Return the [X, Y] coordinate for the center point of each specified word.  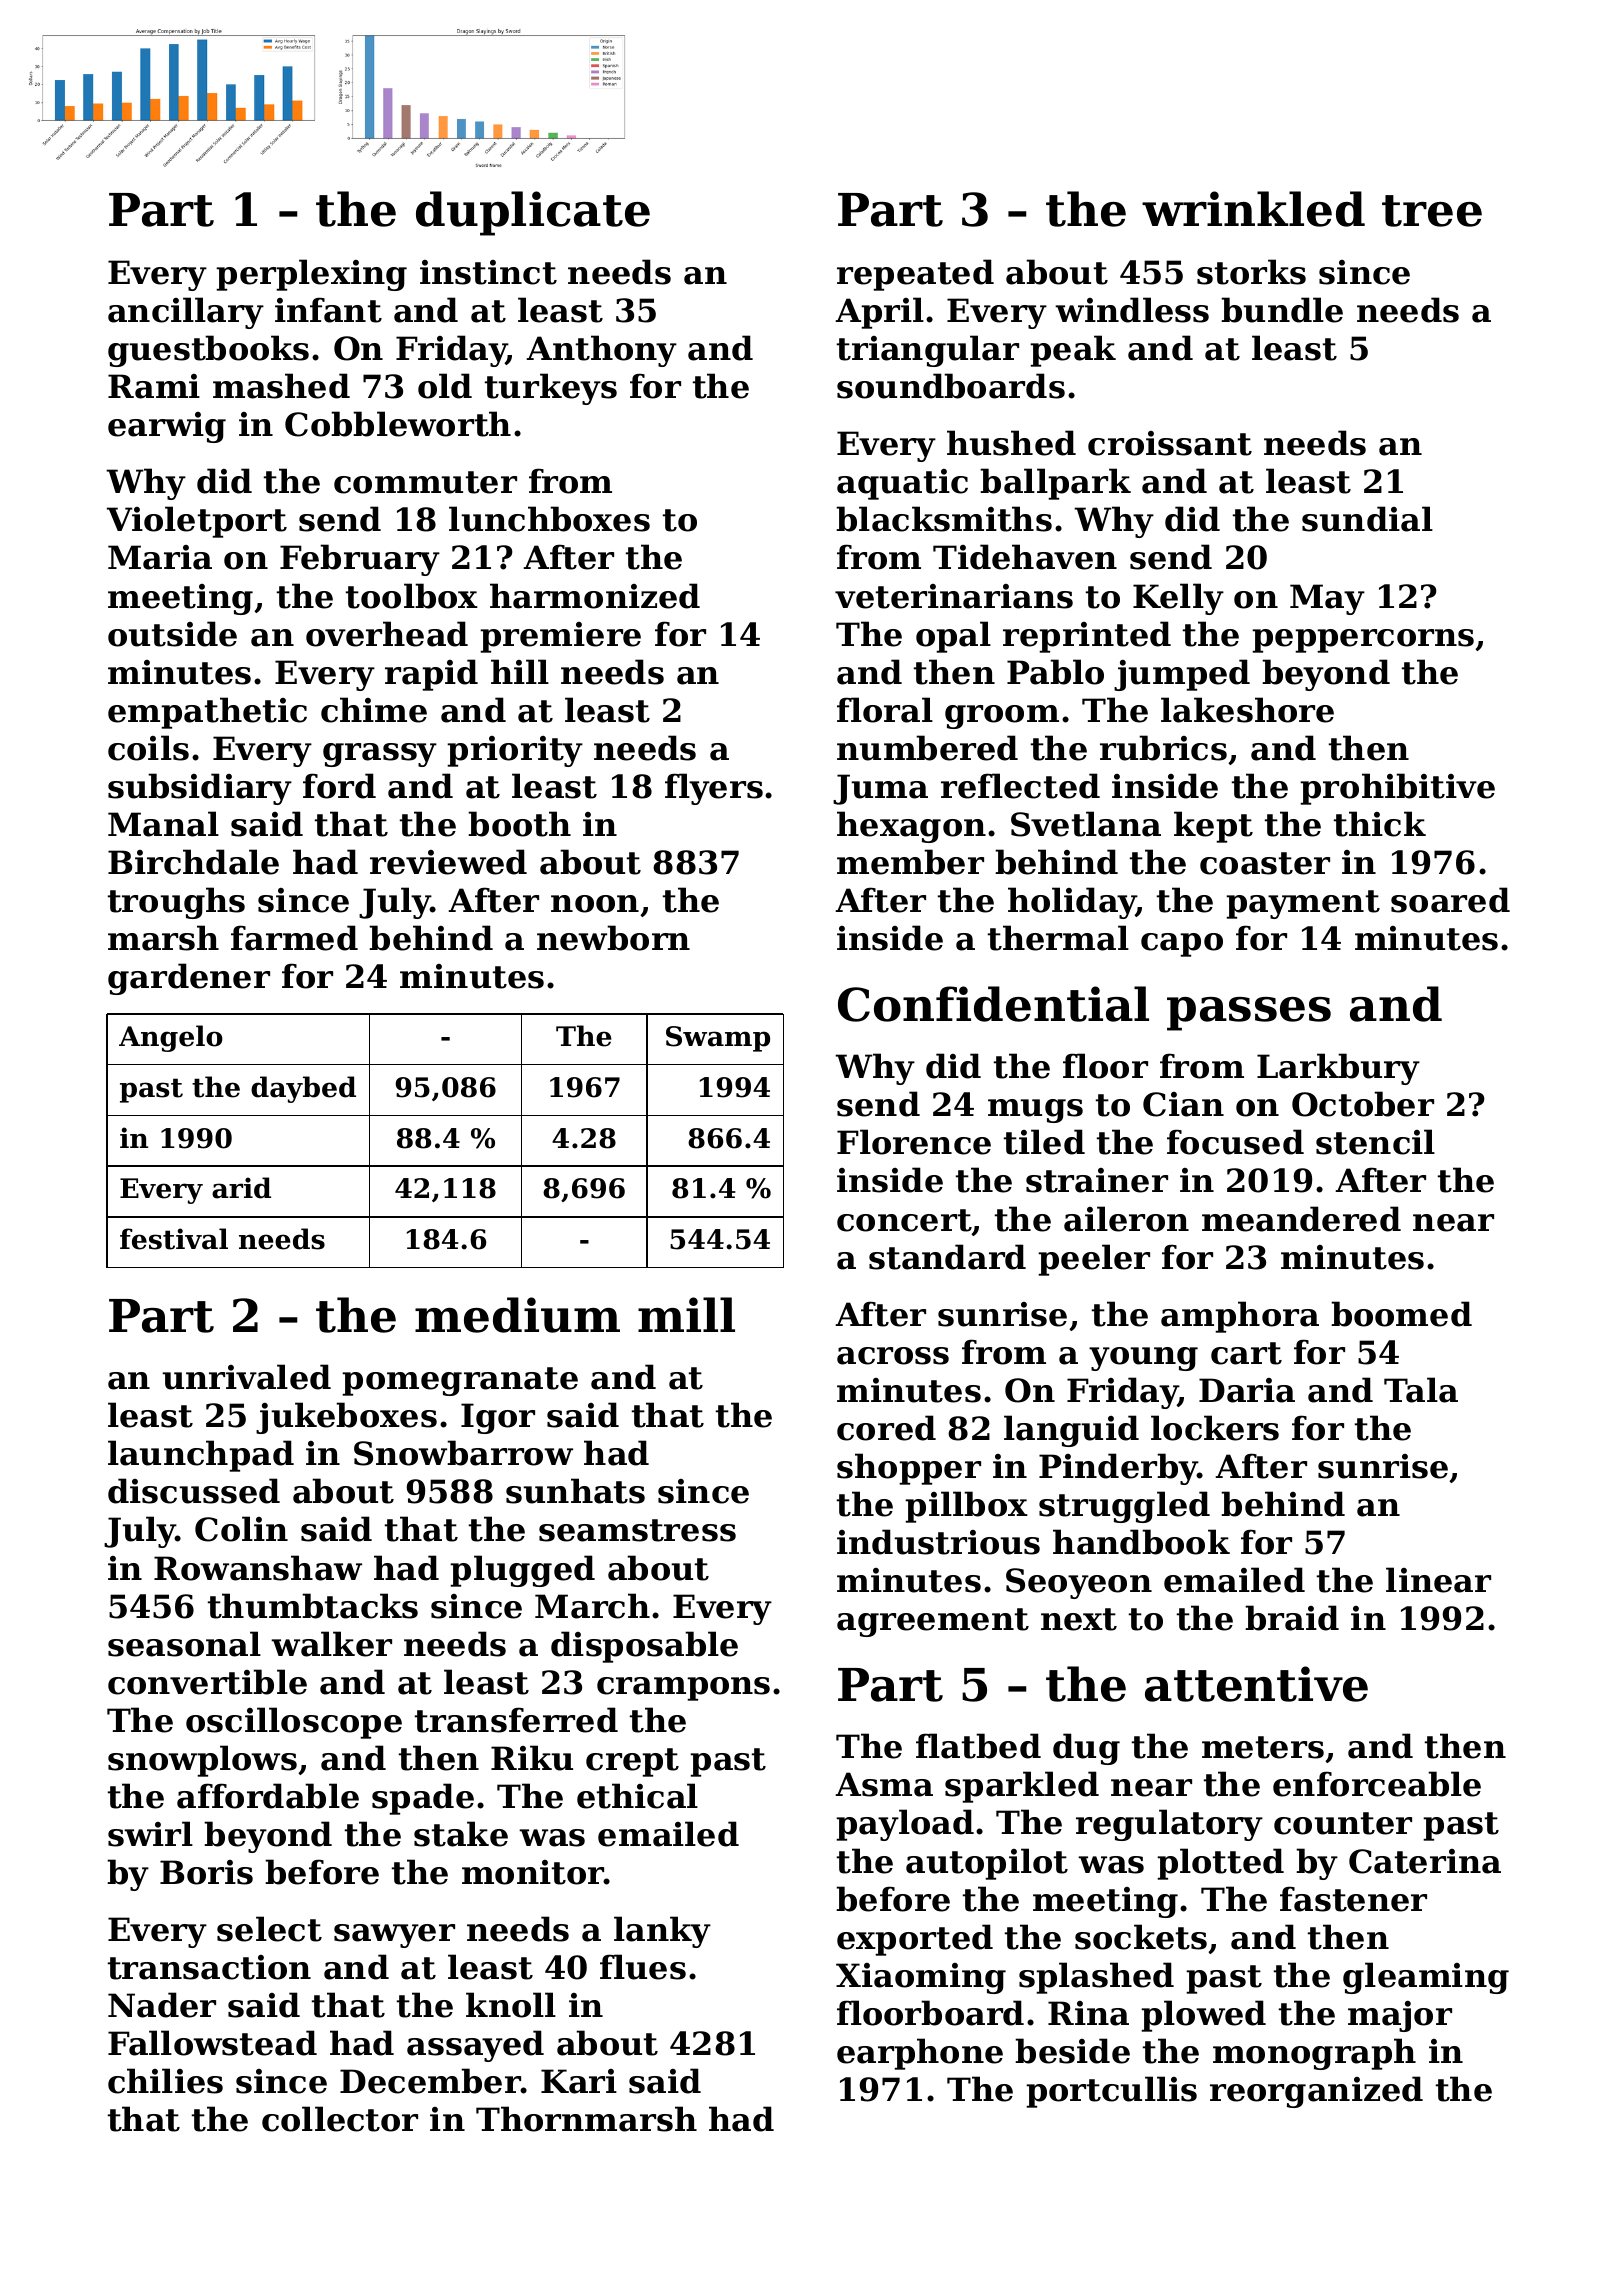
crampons [683, 1689]
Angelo [171, 1038]
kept [1213, 827]
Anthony [601, 351]
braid [1292, 1618]
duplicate [533, 213]
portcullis [1111, 2092]
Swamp [718, 1039]
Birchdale [193, 862]
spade [423, 1799]
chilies [165, 2081]
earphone [920, 2054]
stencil [1375, 1142]
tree [1432, 211]
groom [1002, 717]
